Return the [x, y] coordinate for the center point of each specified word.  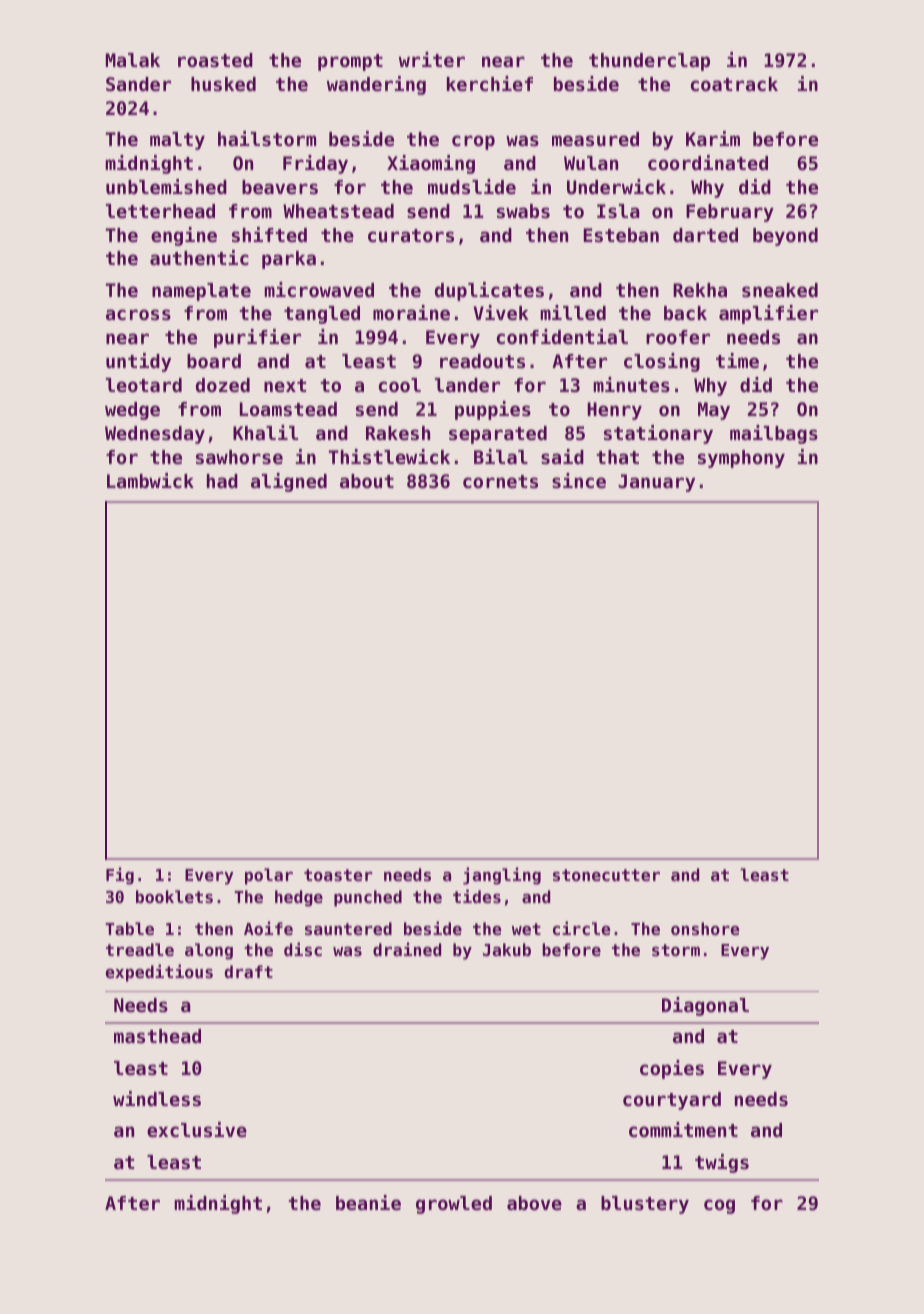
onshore [705, 928]
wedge [132, 411]
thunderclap [649, 62]
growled [454, 1205]
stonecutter [606, 875]
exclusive [197, 1129]
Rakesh [398, 433]
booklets [174, 896]
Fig [120, 876]
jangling [502, 876]
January [656, 483]
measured [595, 139]
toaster [338, 875]
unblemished [166, 187]
